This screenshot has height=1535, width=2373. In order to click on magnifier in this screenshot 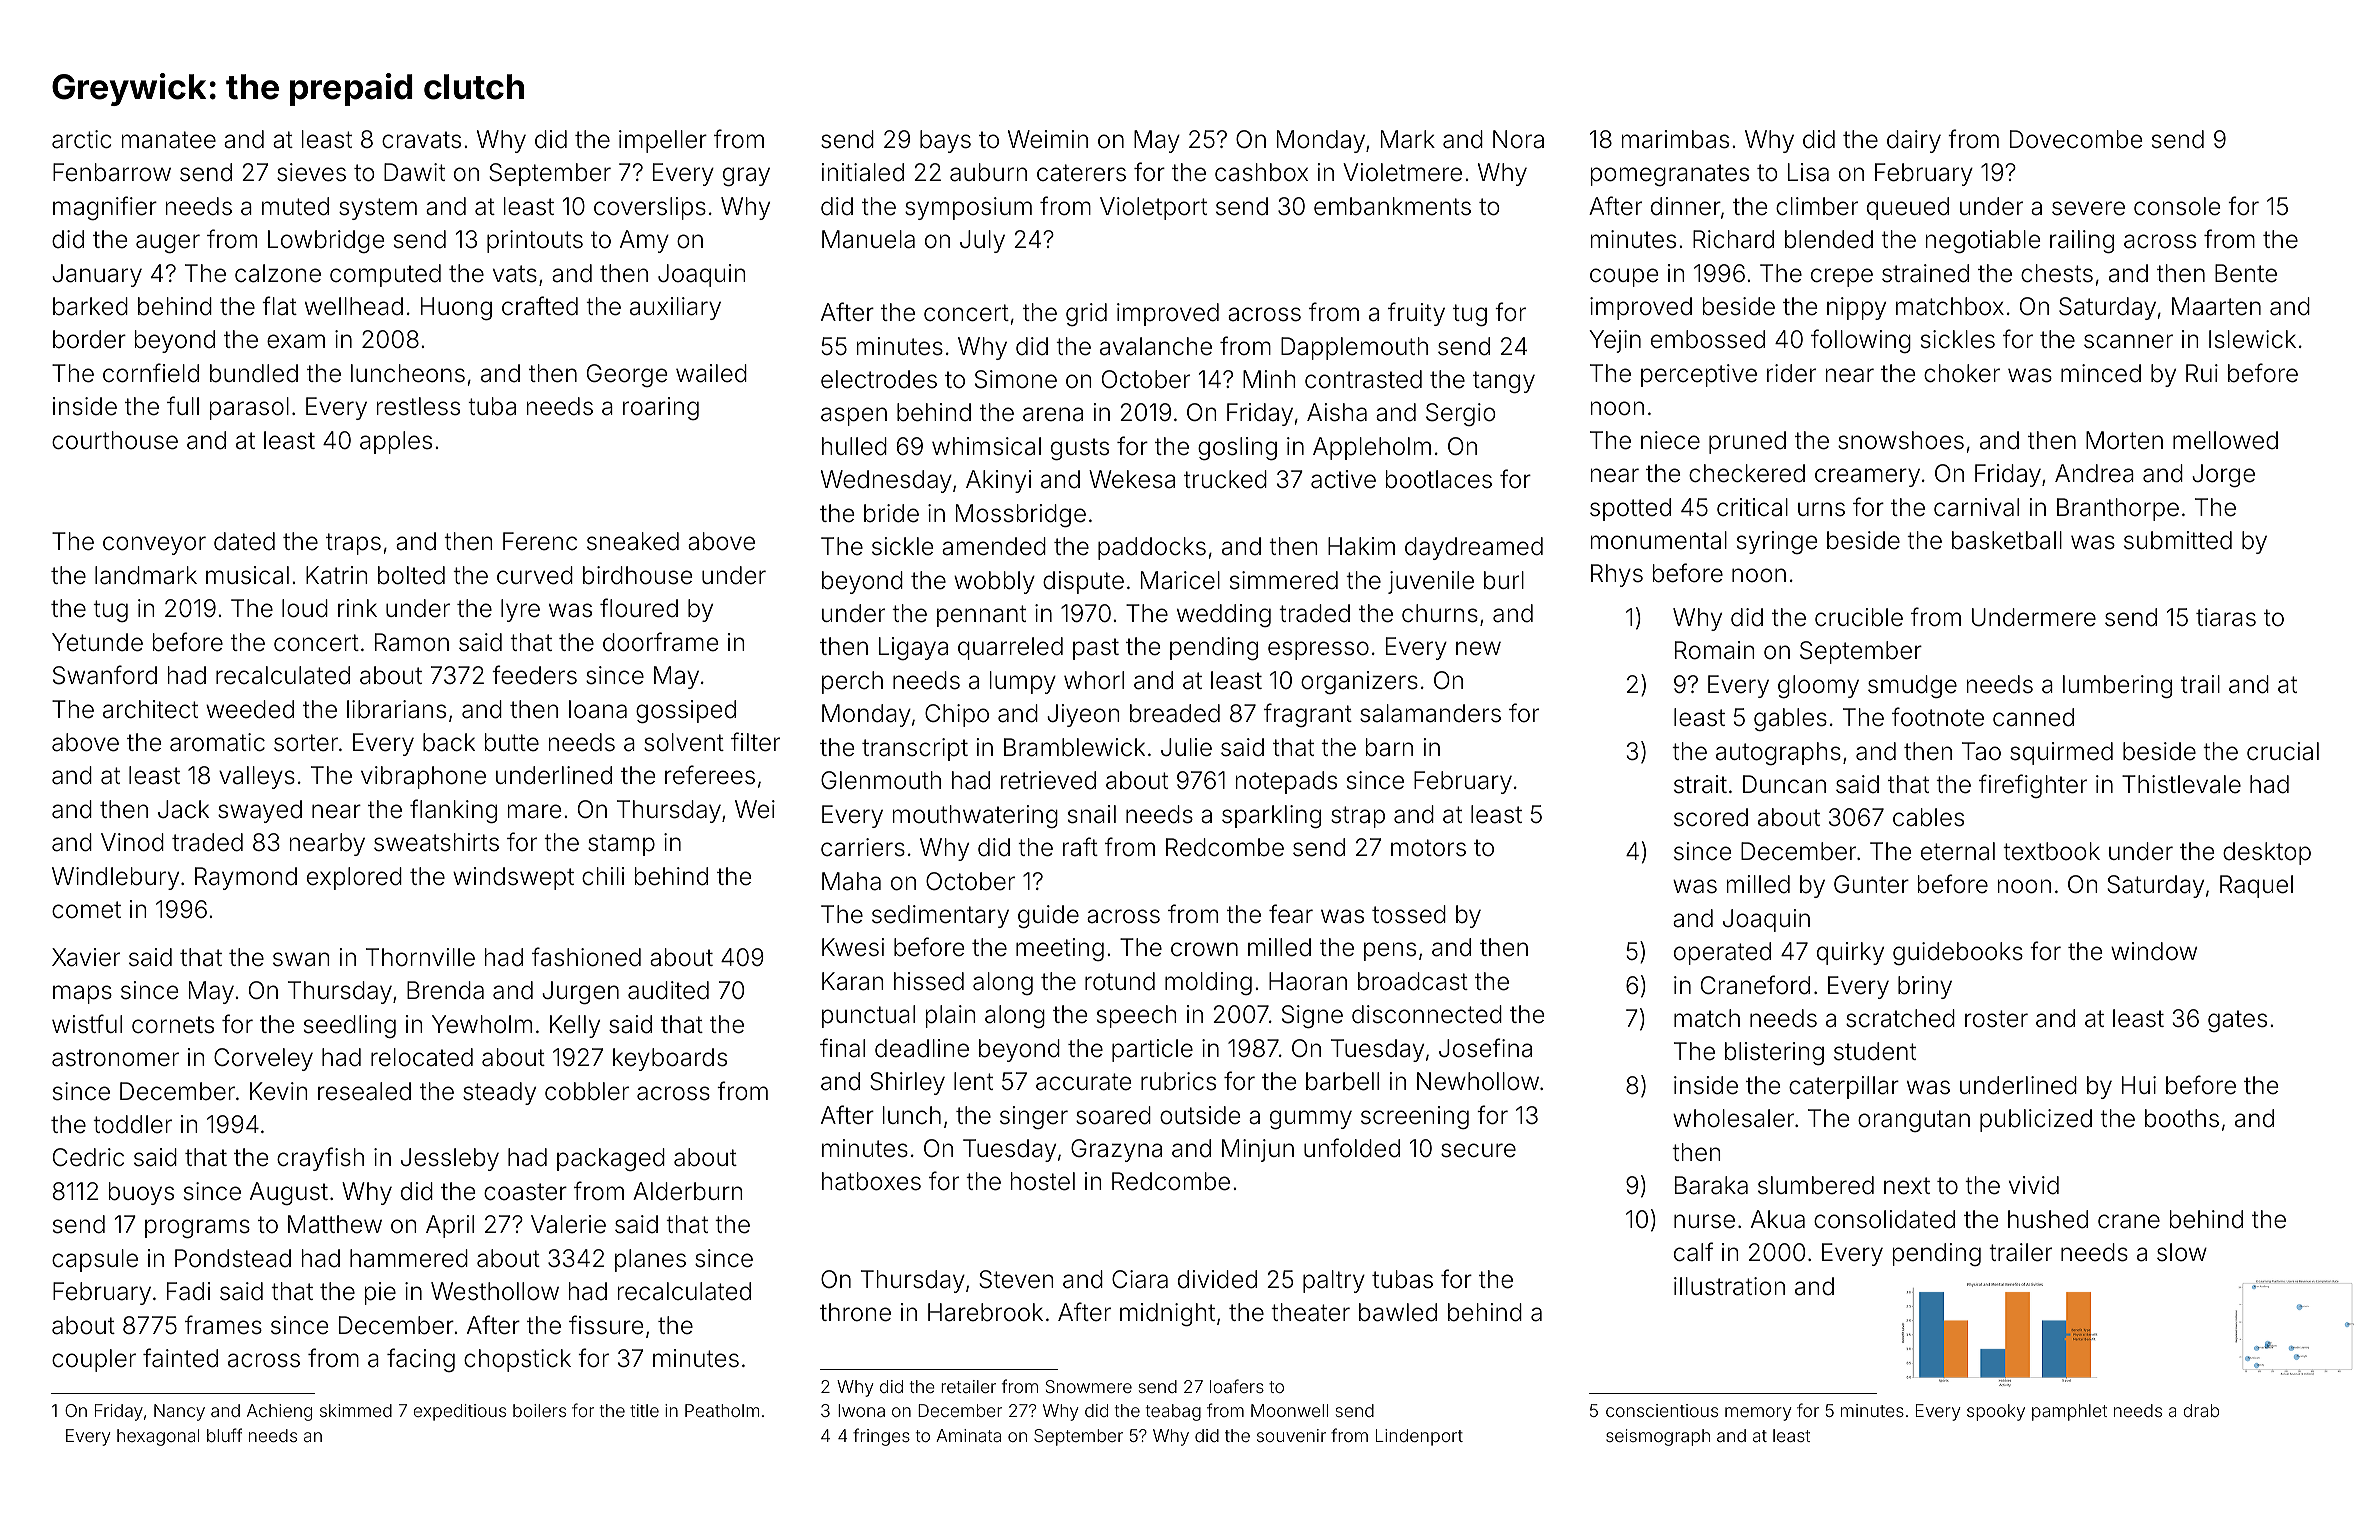, I will do `click(105, 208)`.
